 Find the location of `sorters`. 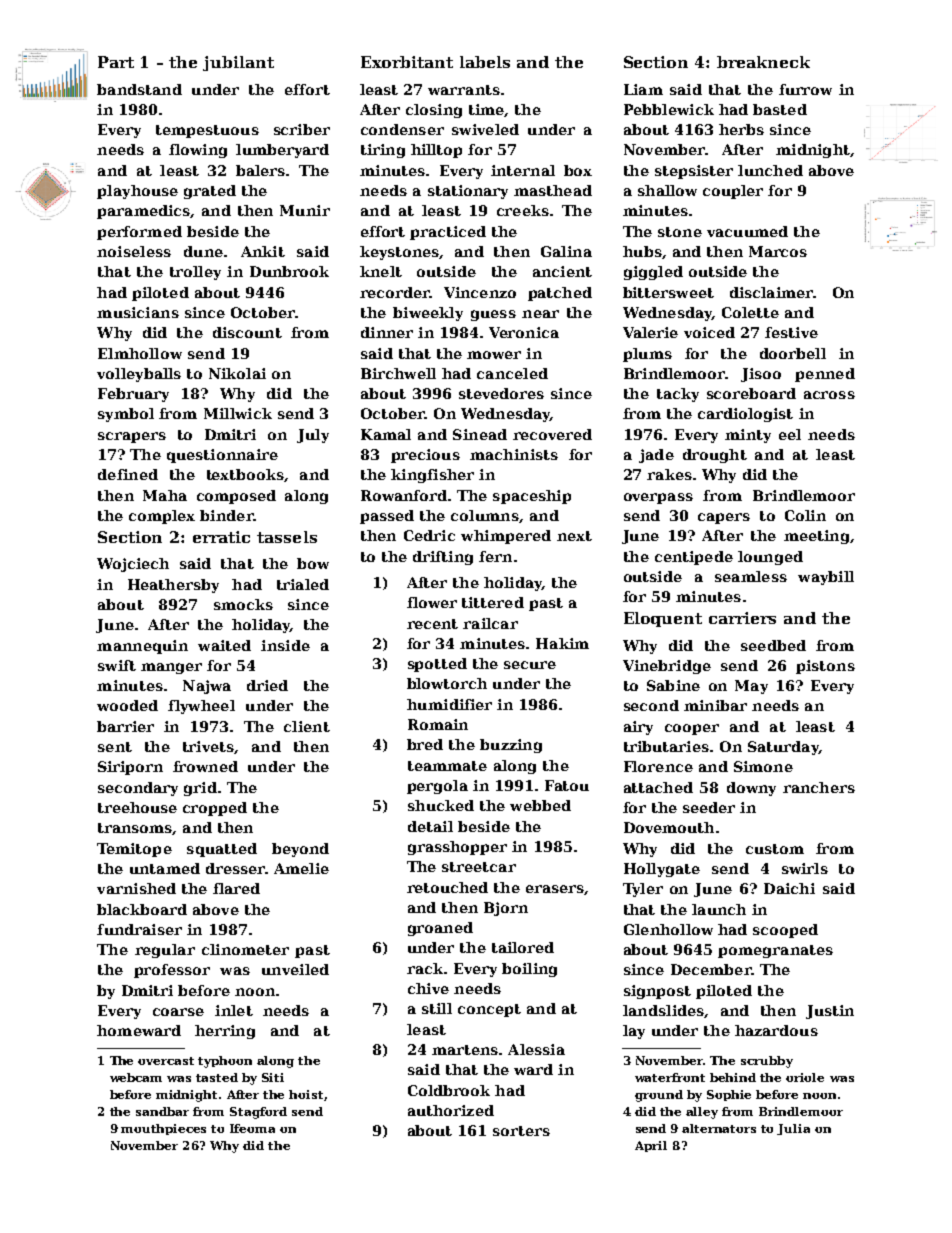

sorters is located at coordinates (521, 1131).
